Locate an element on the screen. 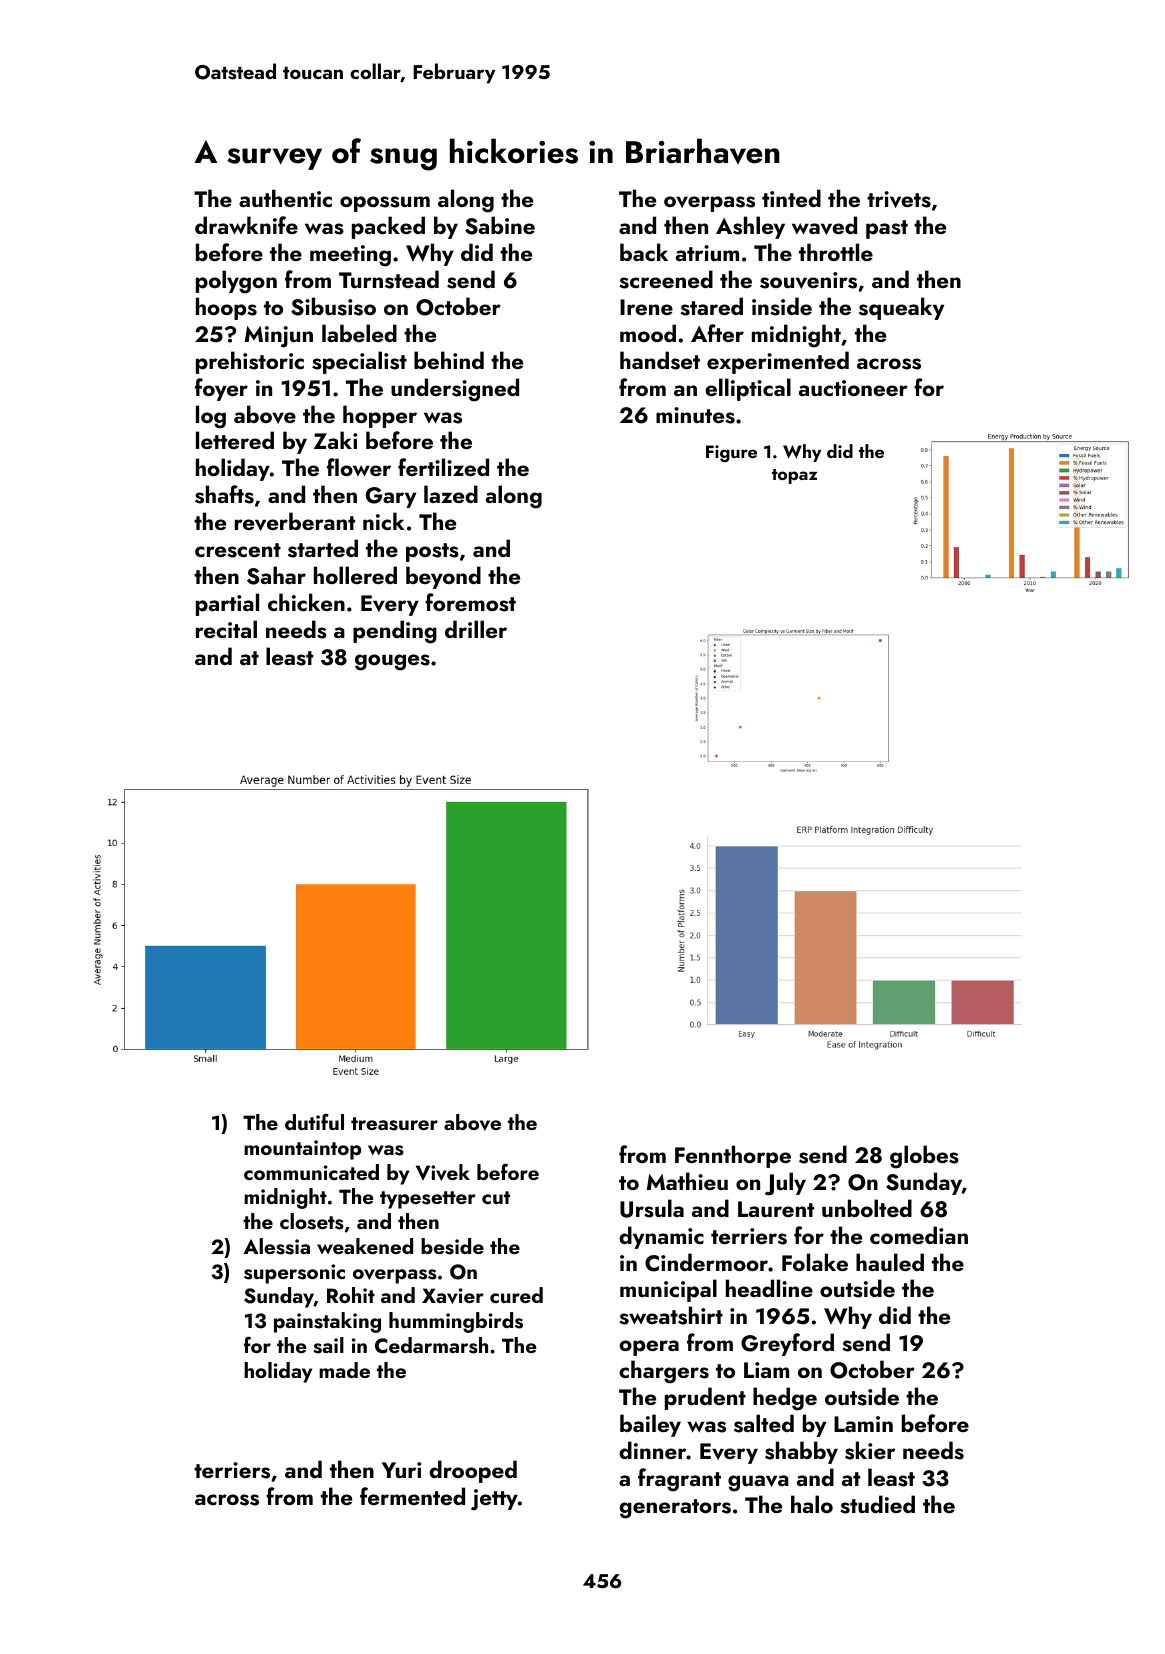  globes is located at coordinates (924, 1157).
